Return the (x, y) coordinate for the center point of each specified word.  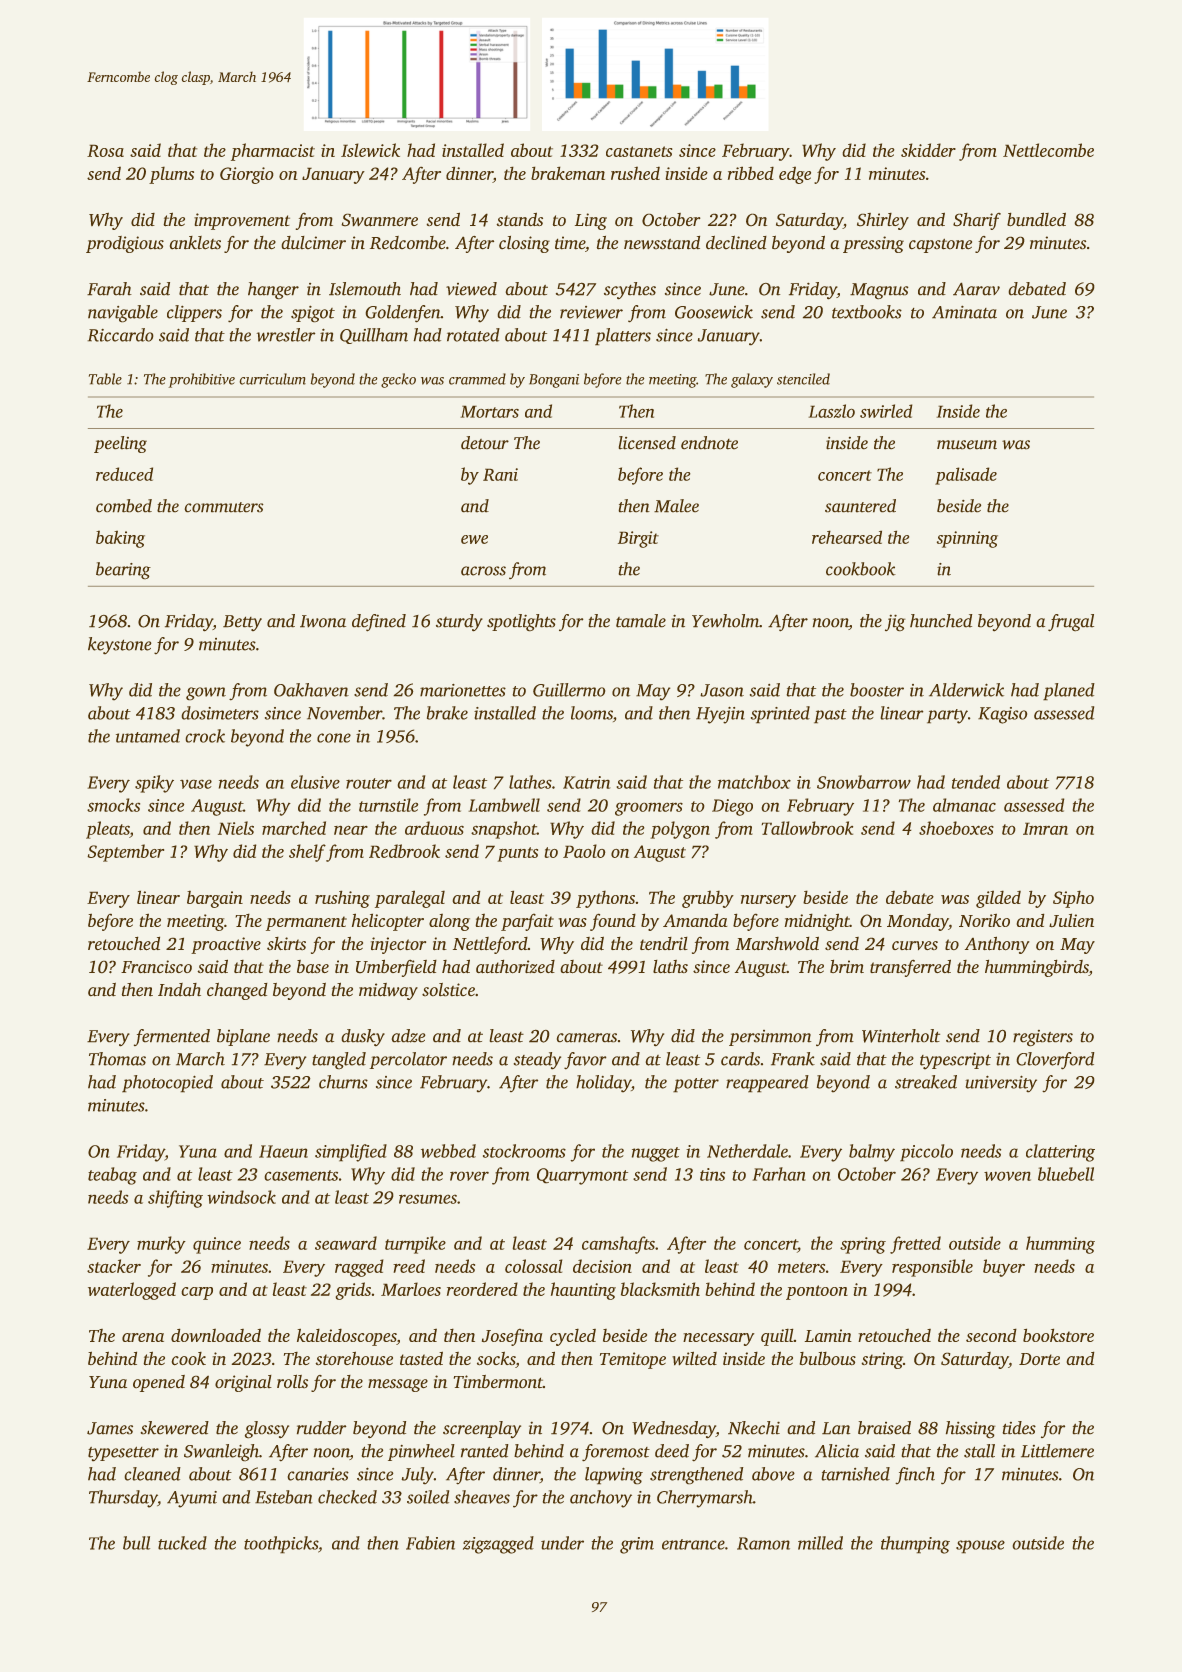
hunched (941, 620)
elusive (315, 782)
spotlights (521, 622)
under (562, 1543)
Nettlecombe (1048, 150)
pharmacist (273, 152)
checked (347, 1497)
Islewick (370, 150)
